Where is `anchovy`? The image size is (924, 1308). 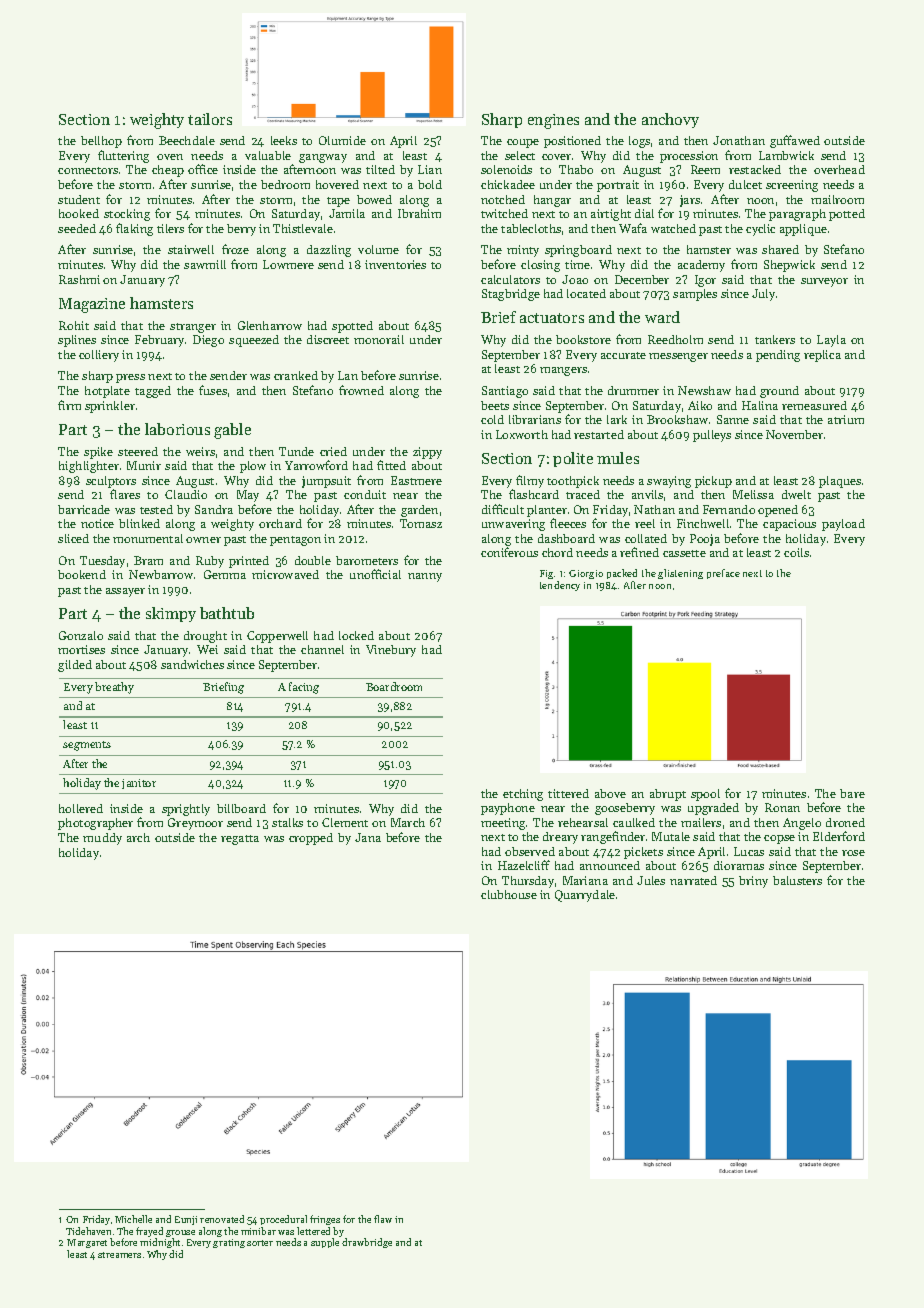
anchovy is located at coordinates (670, 120).
